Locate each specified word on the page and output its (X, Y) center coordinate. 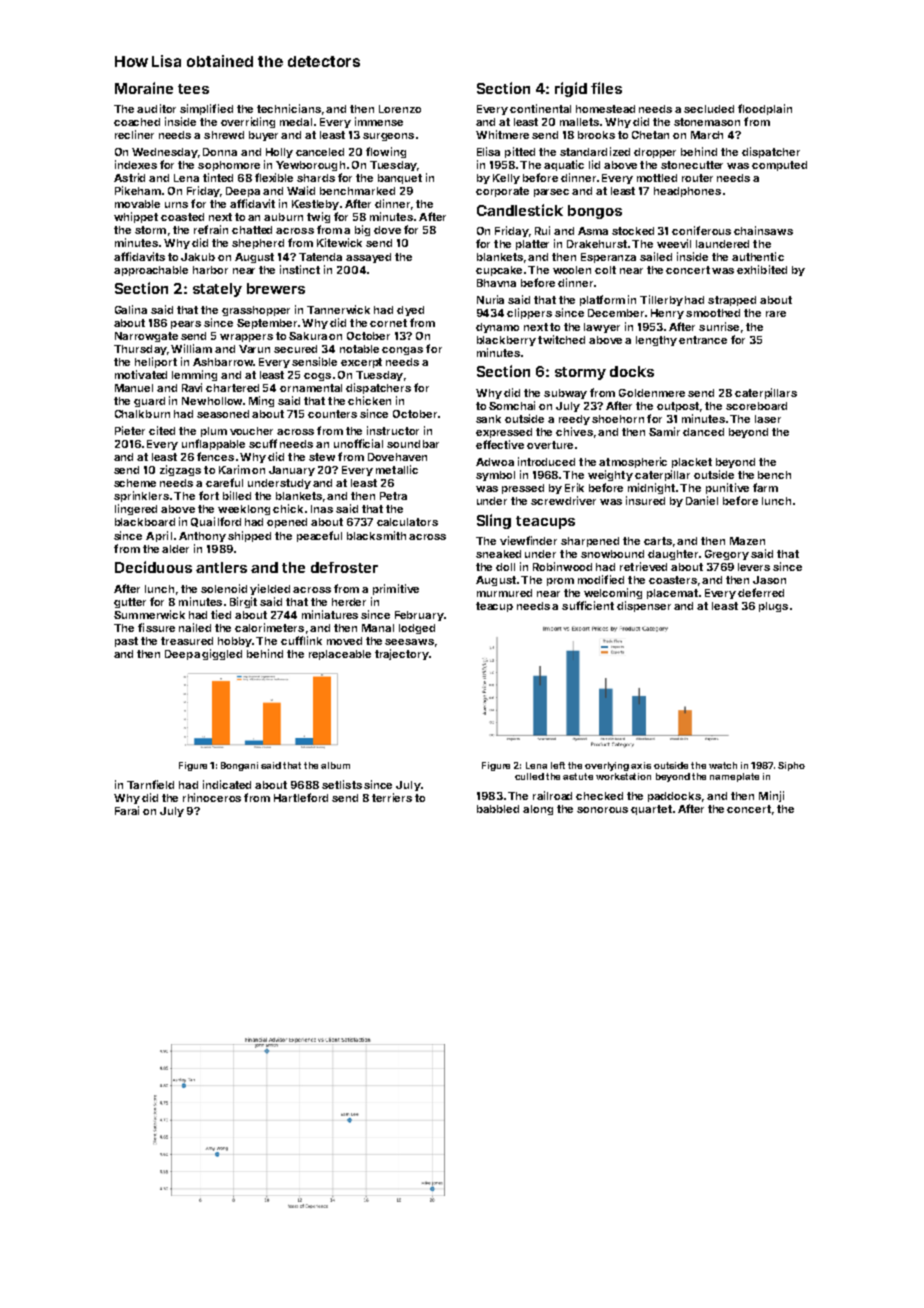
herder (349, 602)
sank (488, 419)
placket (692, 463)
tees (193, 89)
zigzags (180, 470)
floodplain (765, 109)
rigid (571, 89)
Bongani (239, 766)
